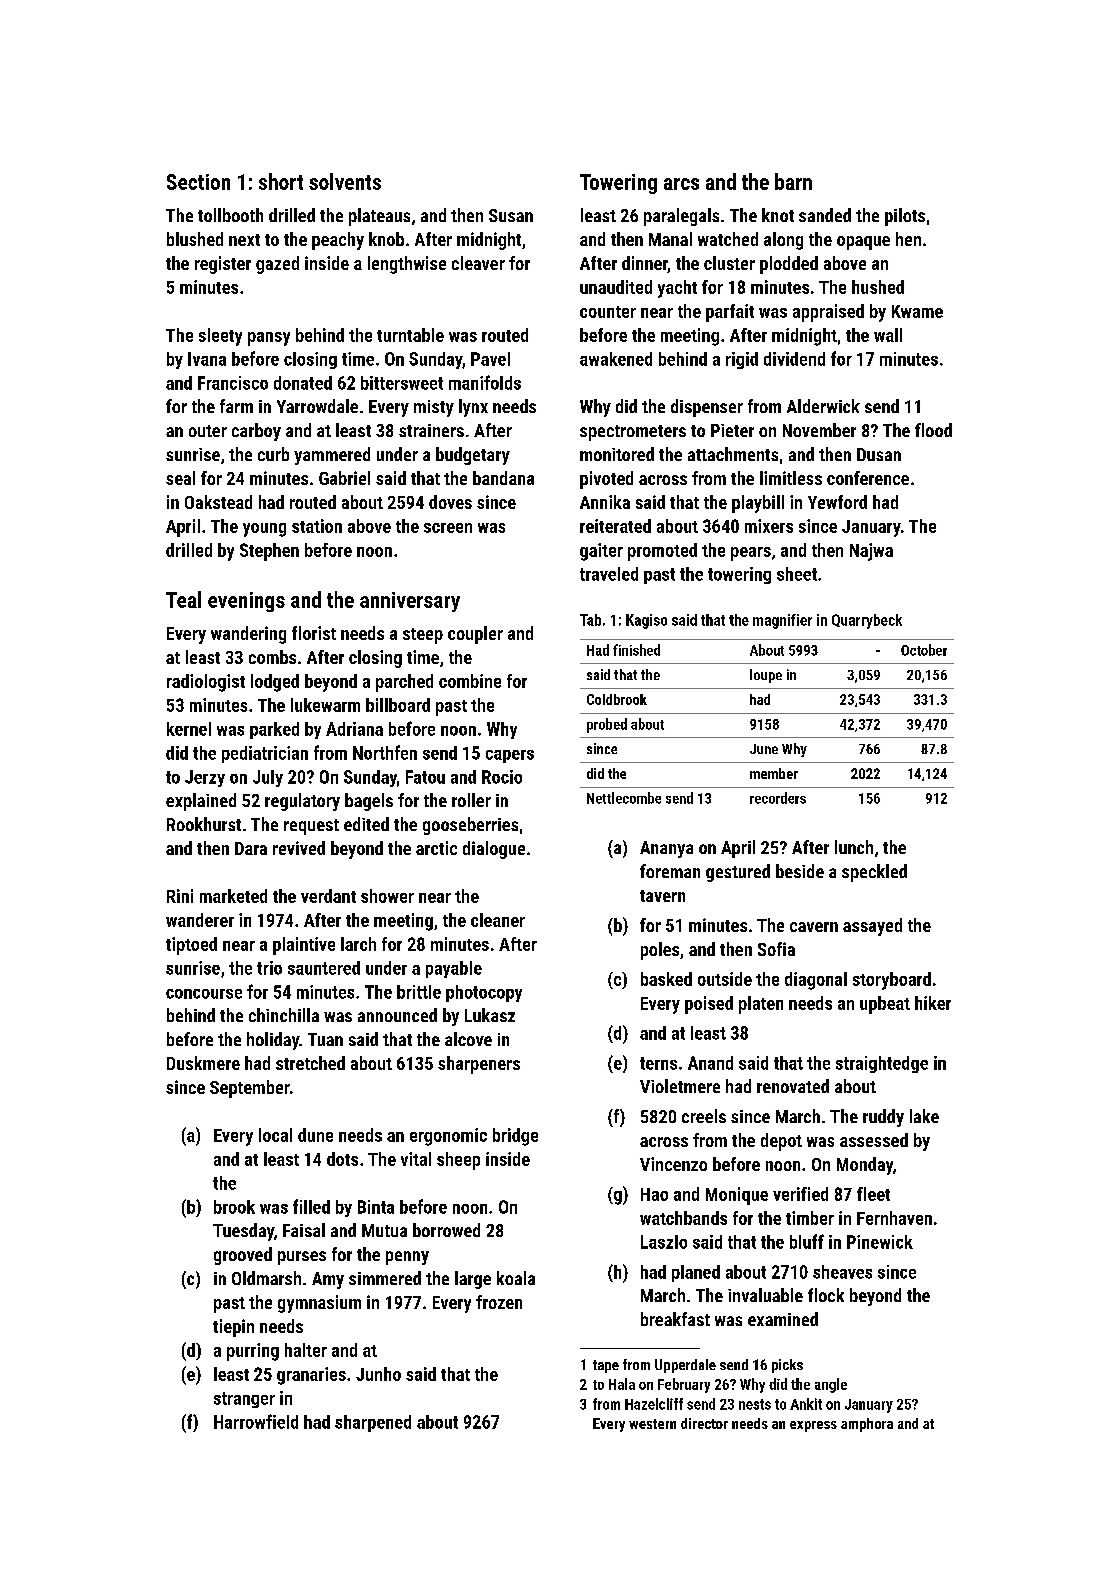  I want to click on Hao, so click(654, 1194).
